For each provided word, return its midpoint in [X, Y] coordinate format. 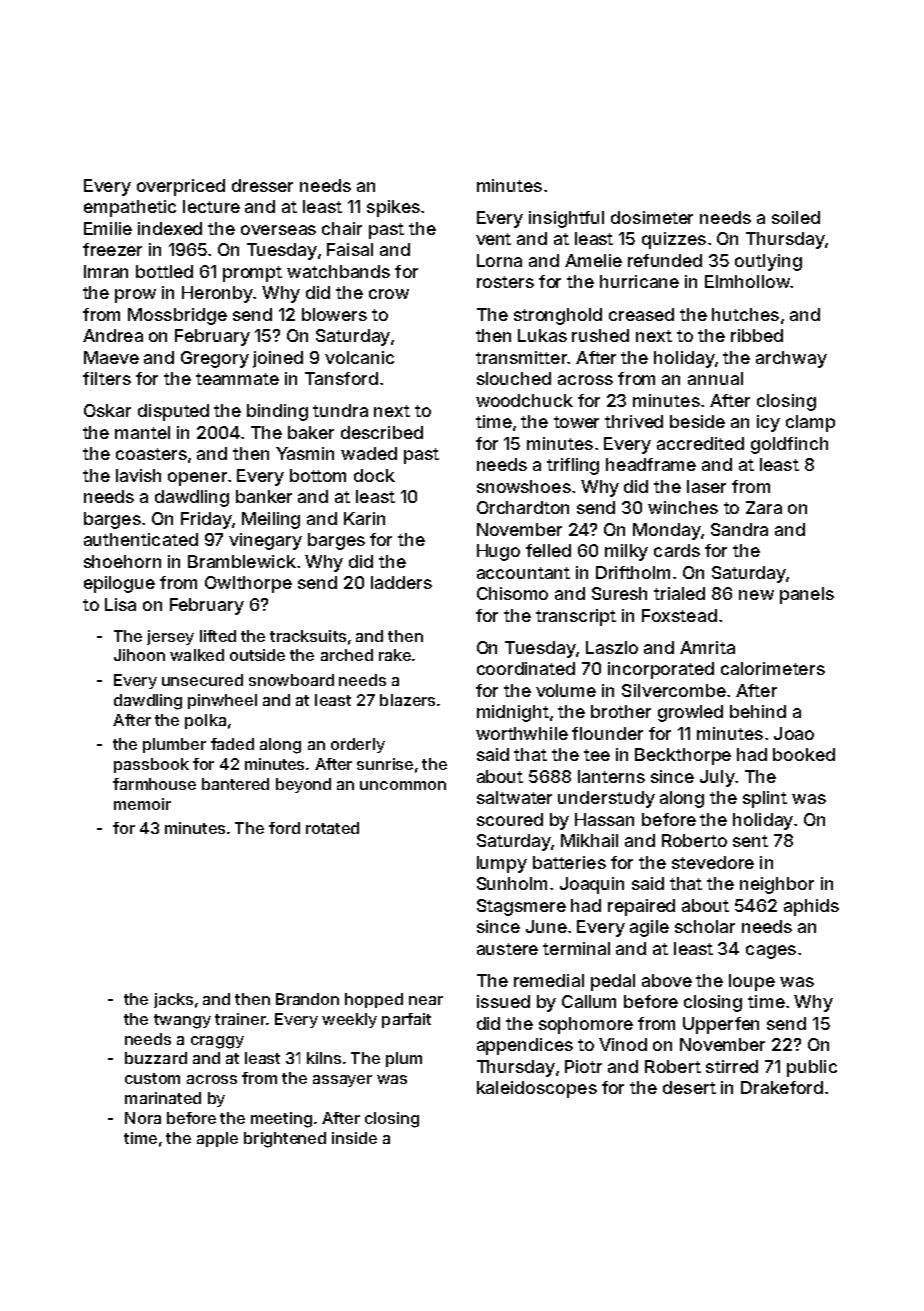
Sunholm [512, 883]
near [426, 1000]
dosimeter [652, 217]
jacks [173, 1000]
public [812, 1068]
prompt [252, 274]
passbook [151, 765]
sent [750, 841]
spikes [393, 208]
